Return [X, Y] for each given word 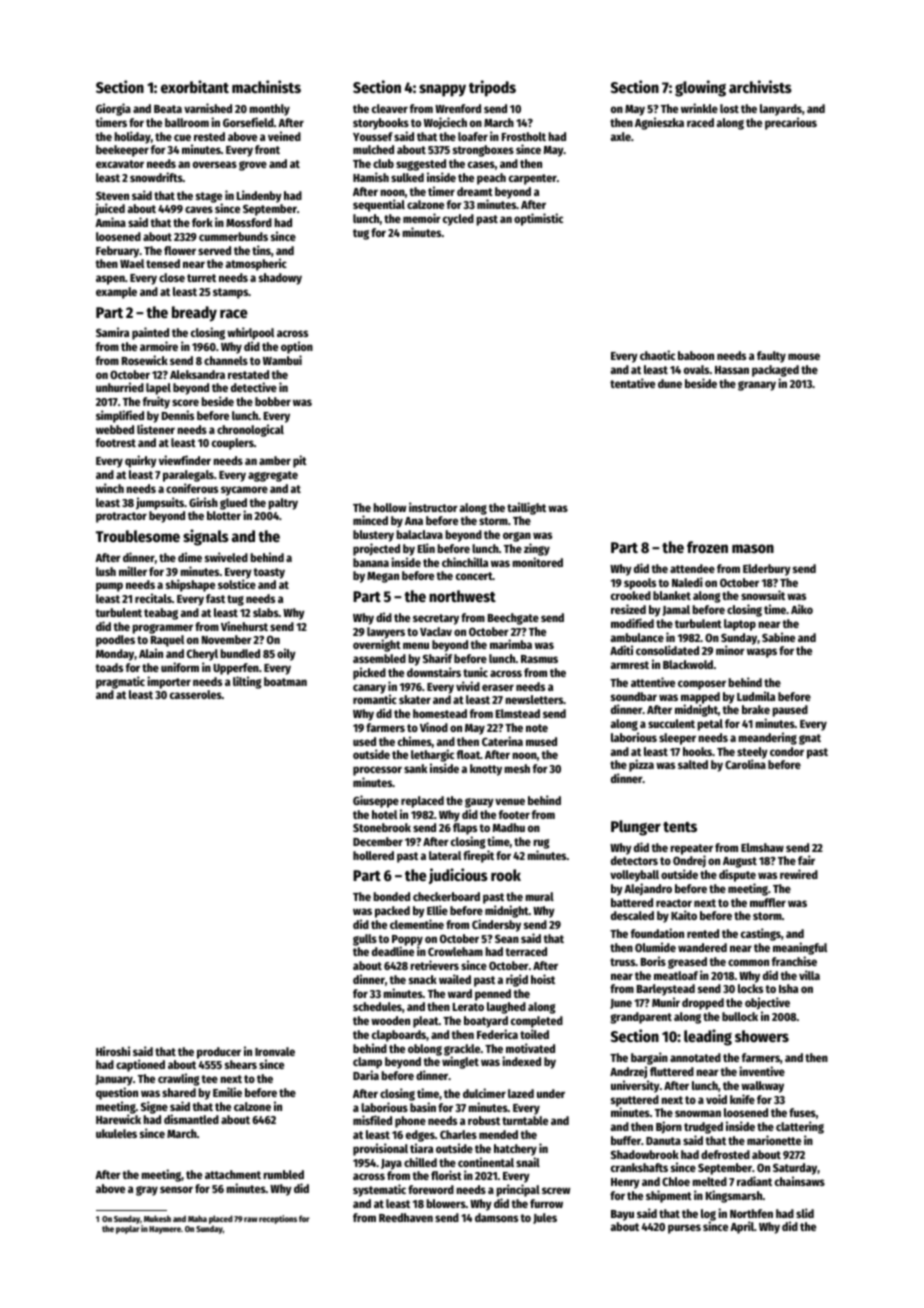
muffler [768, 902]
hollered [373, 855]
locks [750, 988]
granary [757, 386]
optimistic [538, 219]
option [297, 347]
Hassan [732, 370]
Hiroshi [113, 1051]
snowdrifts [156, 177]
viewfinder [185, 460]
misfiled [372, 1120]
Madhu [509, 827]
